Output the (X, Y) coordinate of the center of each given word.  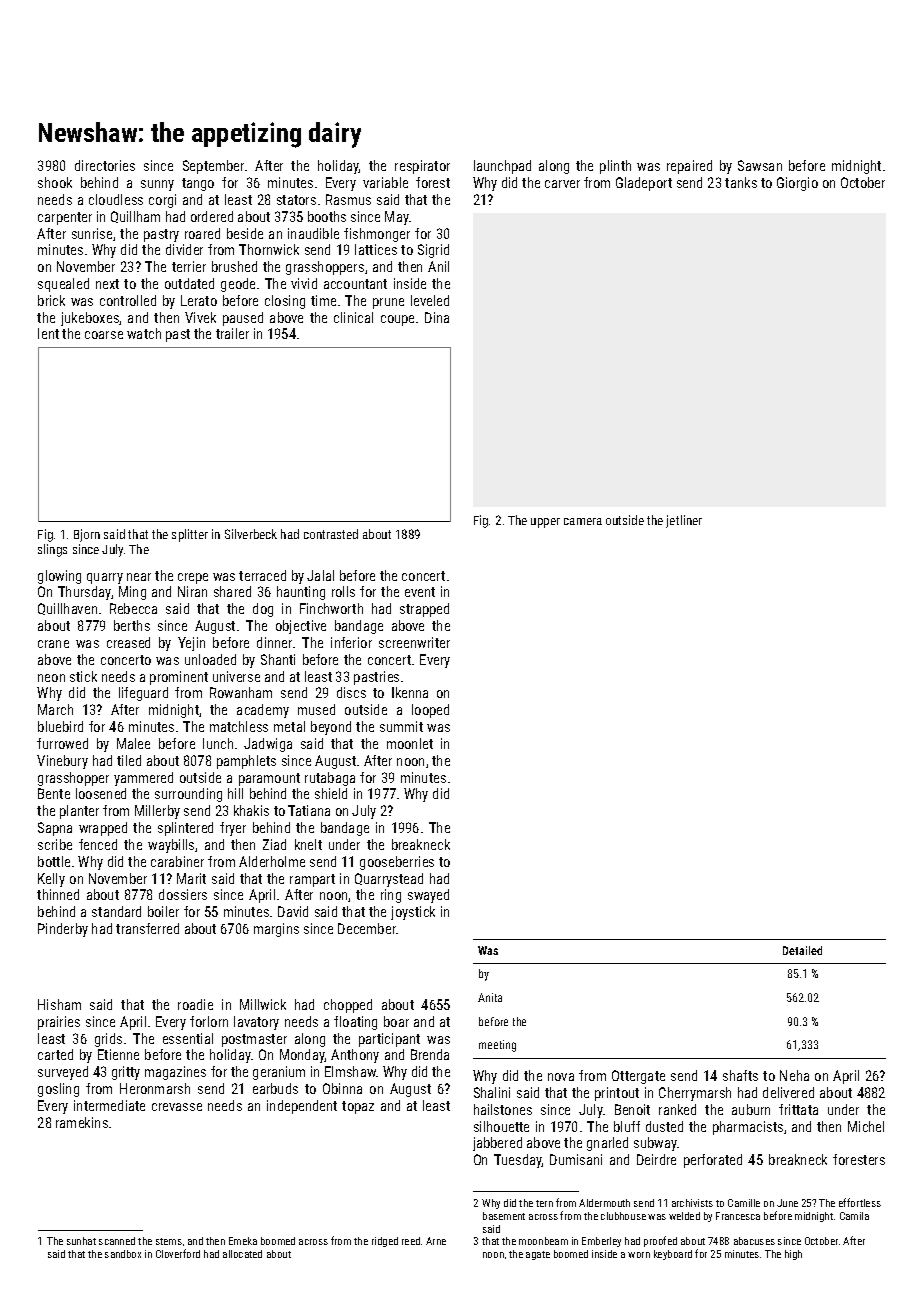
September (213, 167)
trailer (232, 333)
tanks (741, 182)
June (787, 1203)
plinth (615, 167)
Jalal (320, 575)
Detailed (802, 950)
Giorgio (797, 184)
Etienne (118, 1054)
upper (545, 523)
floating (355, 1023)
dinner (274, 642)
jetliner (684, 521)
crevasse (177, 1107)
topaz (358, 1107)
